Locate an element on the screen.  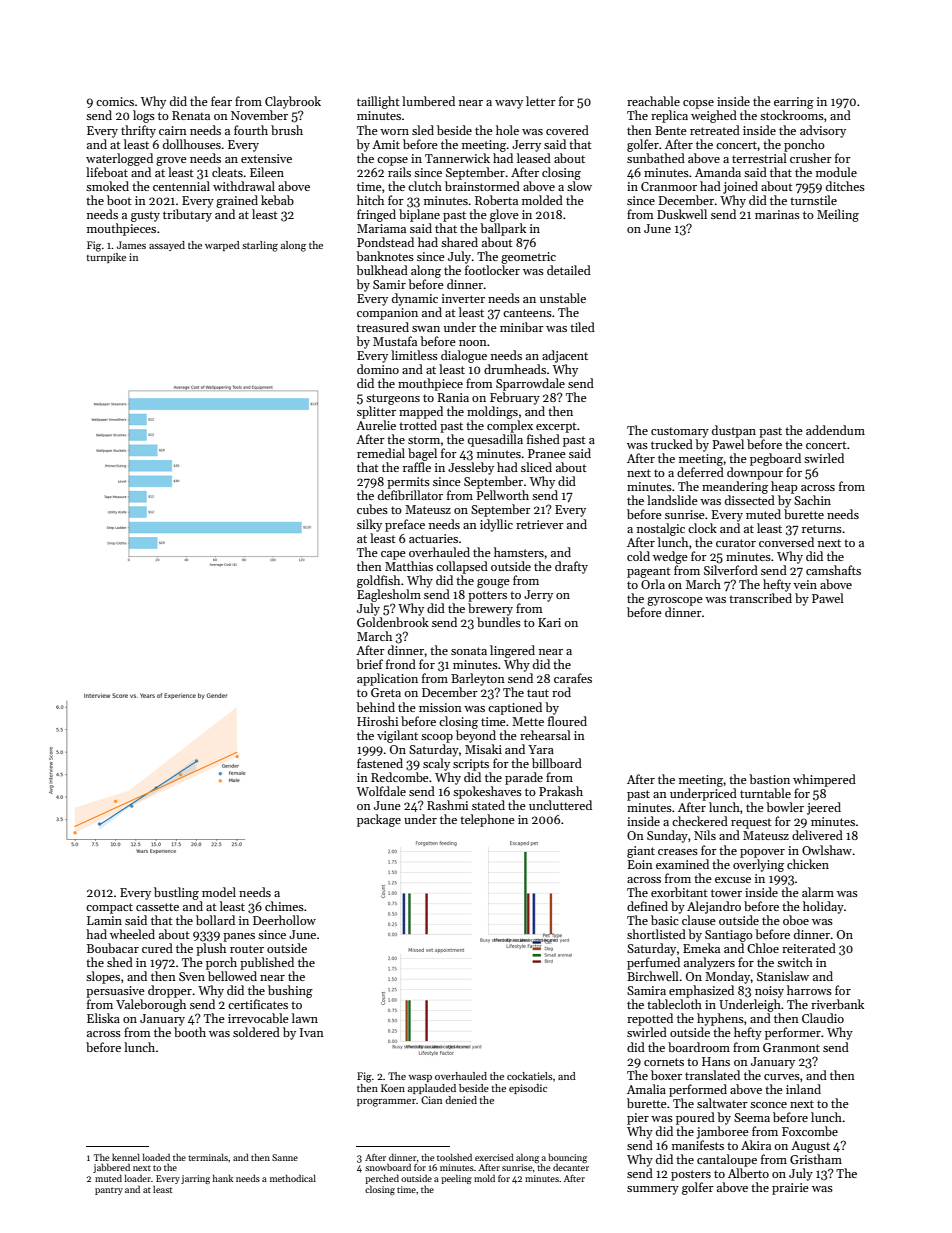
kebab is located at coordinates (277, 200).
